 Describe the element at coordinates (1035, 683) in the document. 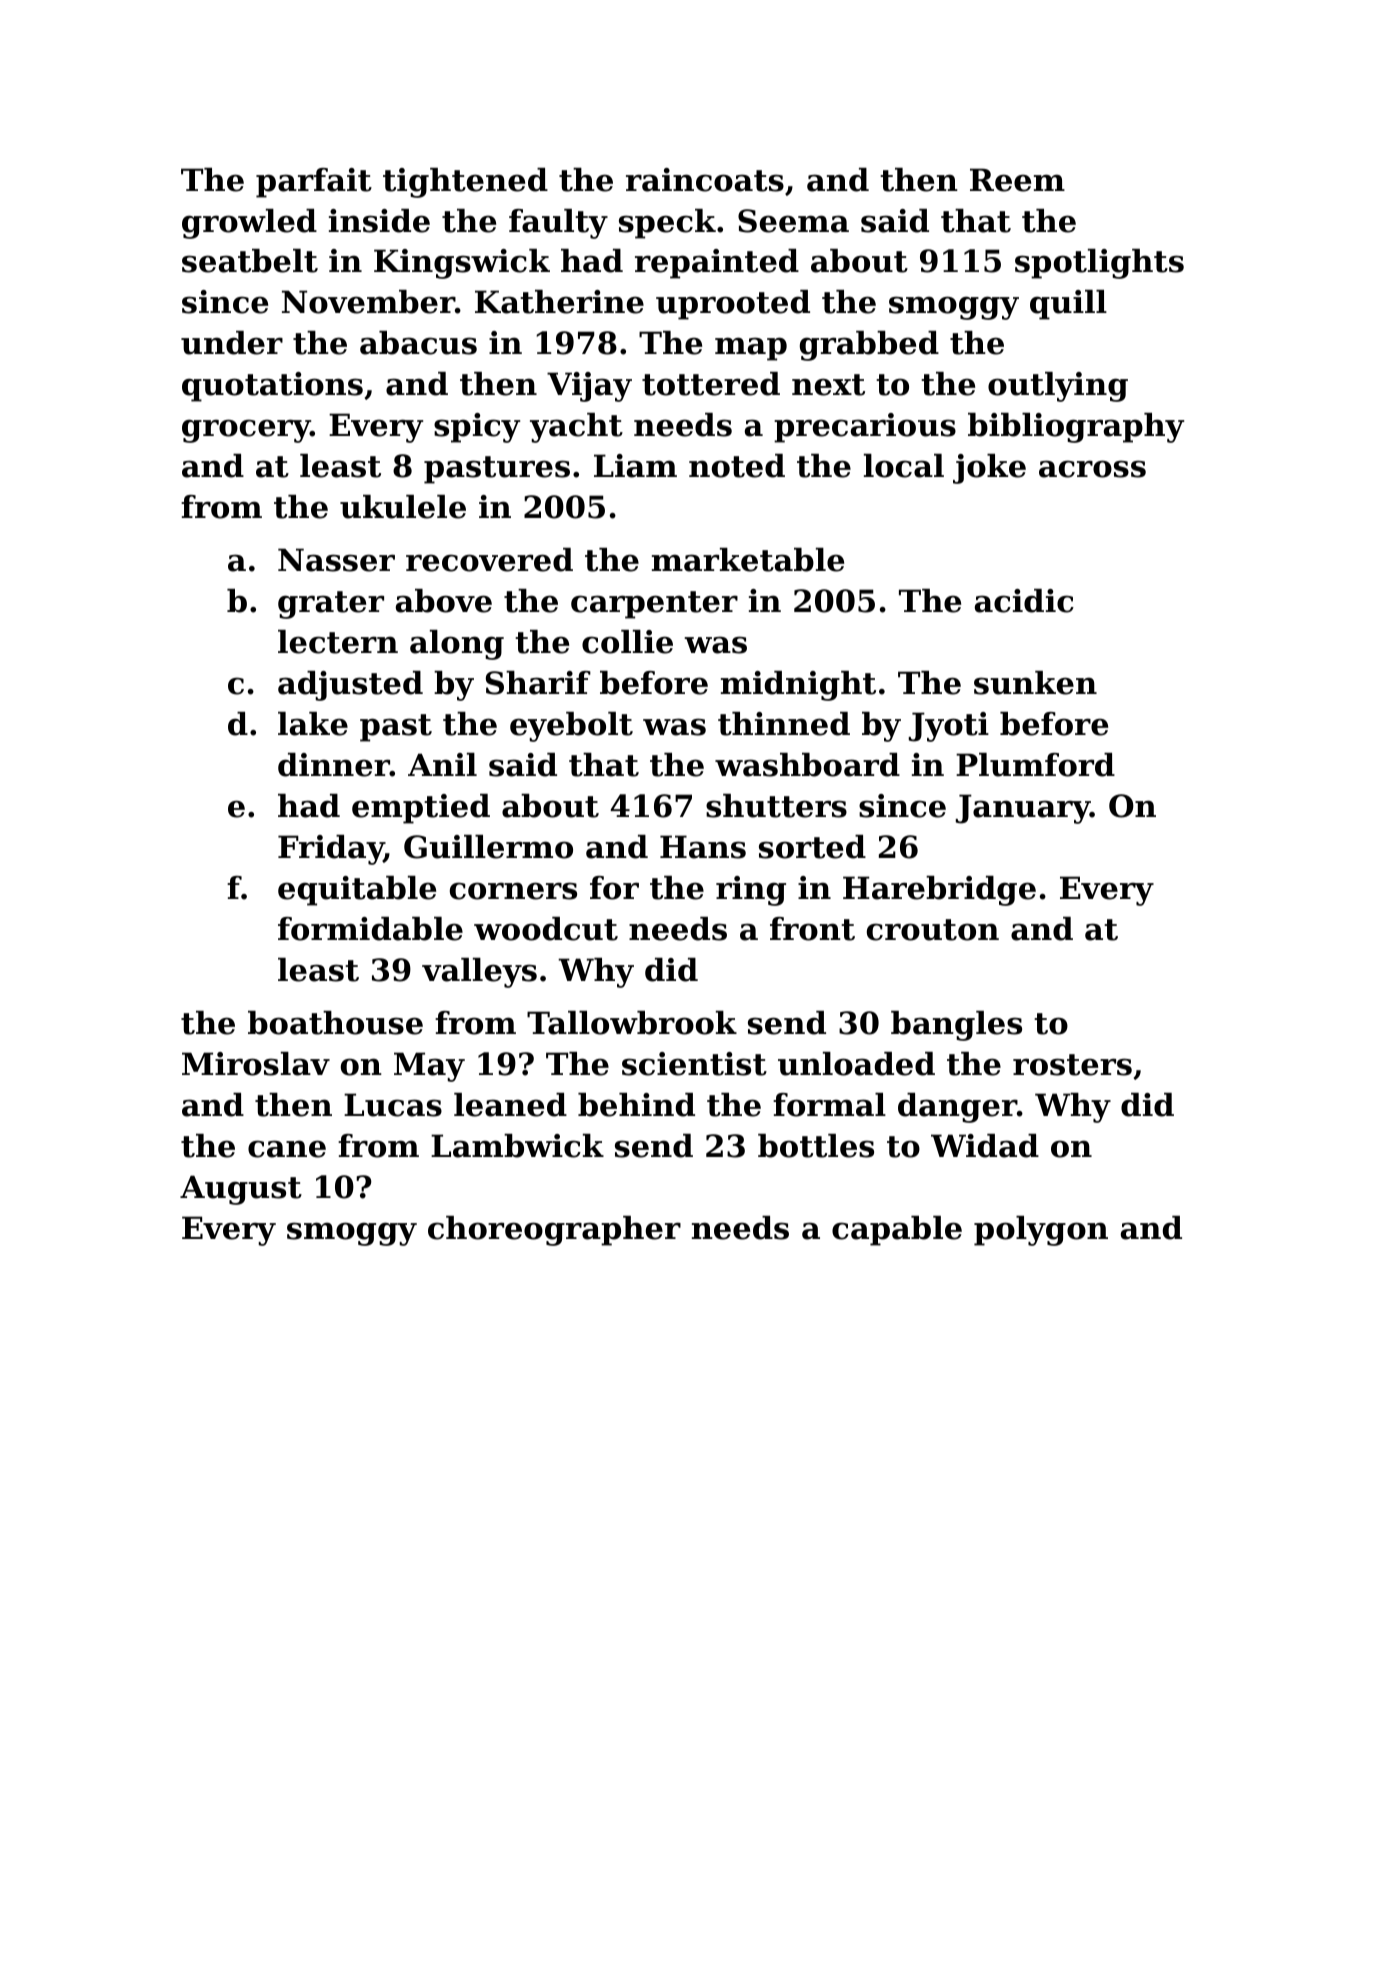

I see `sunken` at that location.
